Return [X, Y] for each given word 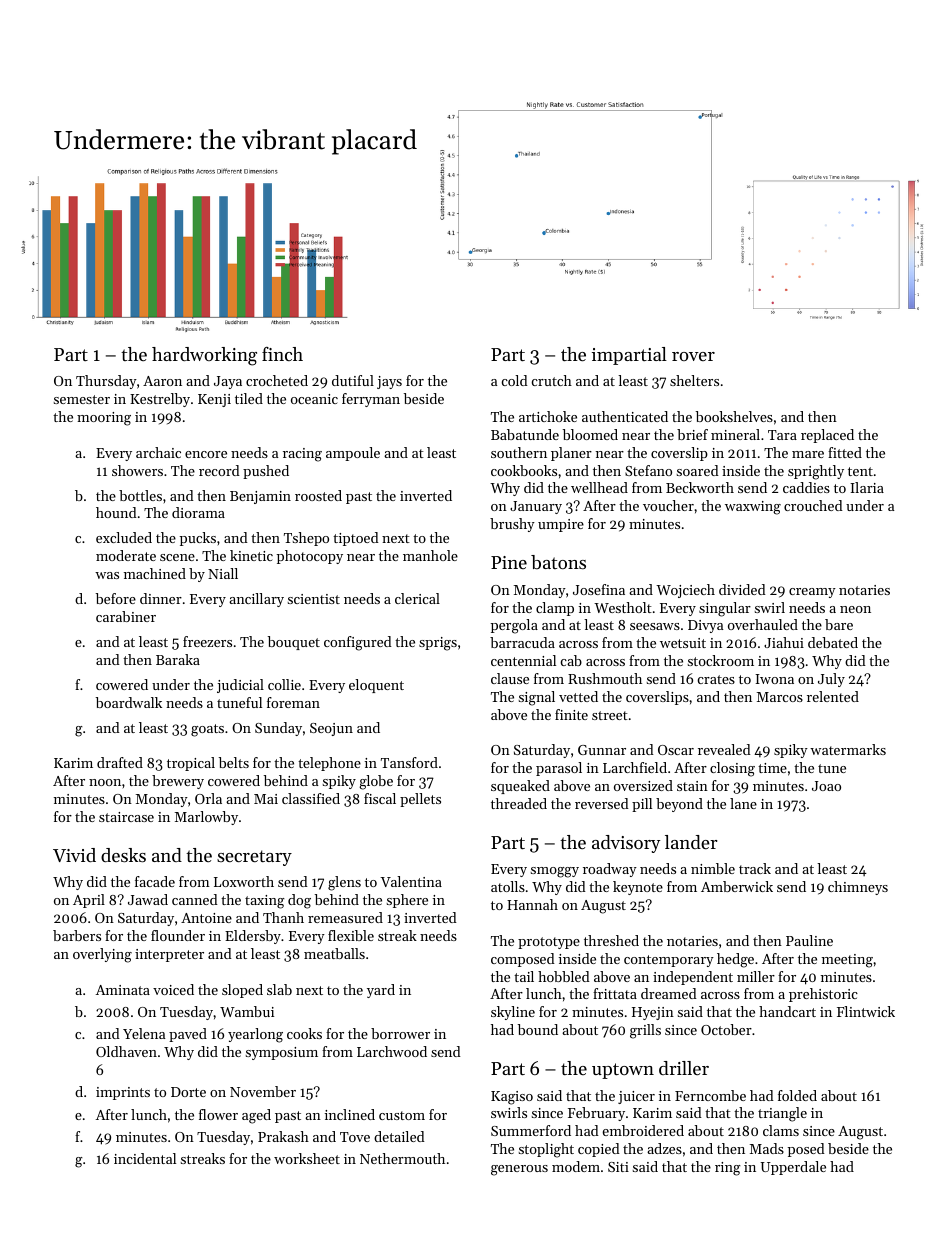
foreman [293, 702]
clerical [417, 598]
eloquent [376, 686]
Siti [618, 1167]
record [219, 470]
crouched [813, 505]
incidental [145, 1158]
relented [833, 696]
